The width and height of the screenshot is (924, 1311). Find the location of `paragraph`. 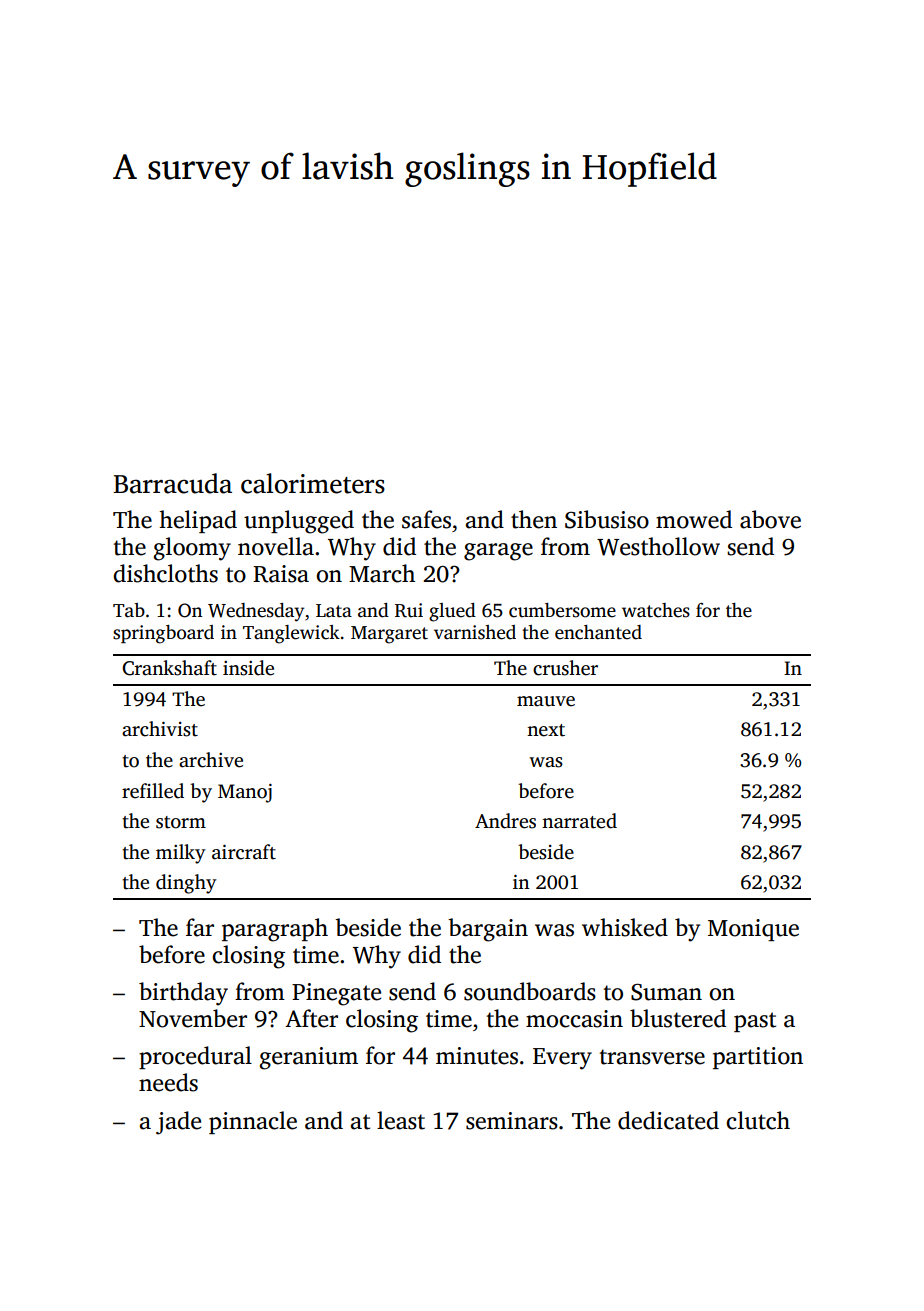

paragraph is located at coordinates (275, 930).
